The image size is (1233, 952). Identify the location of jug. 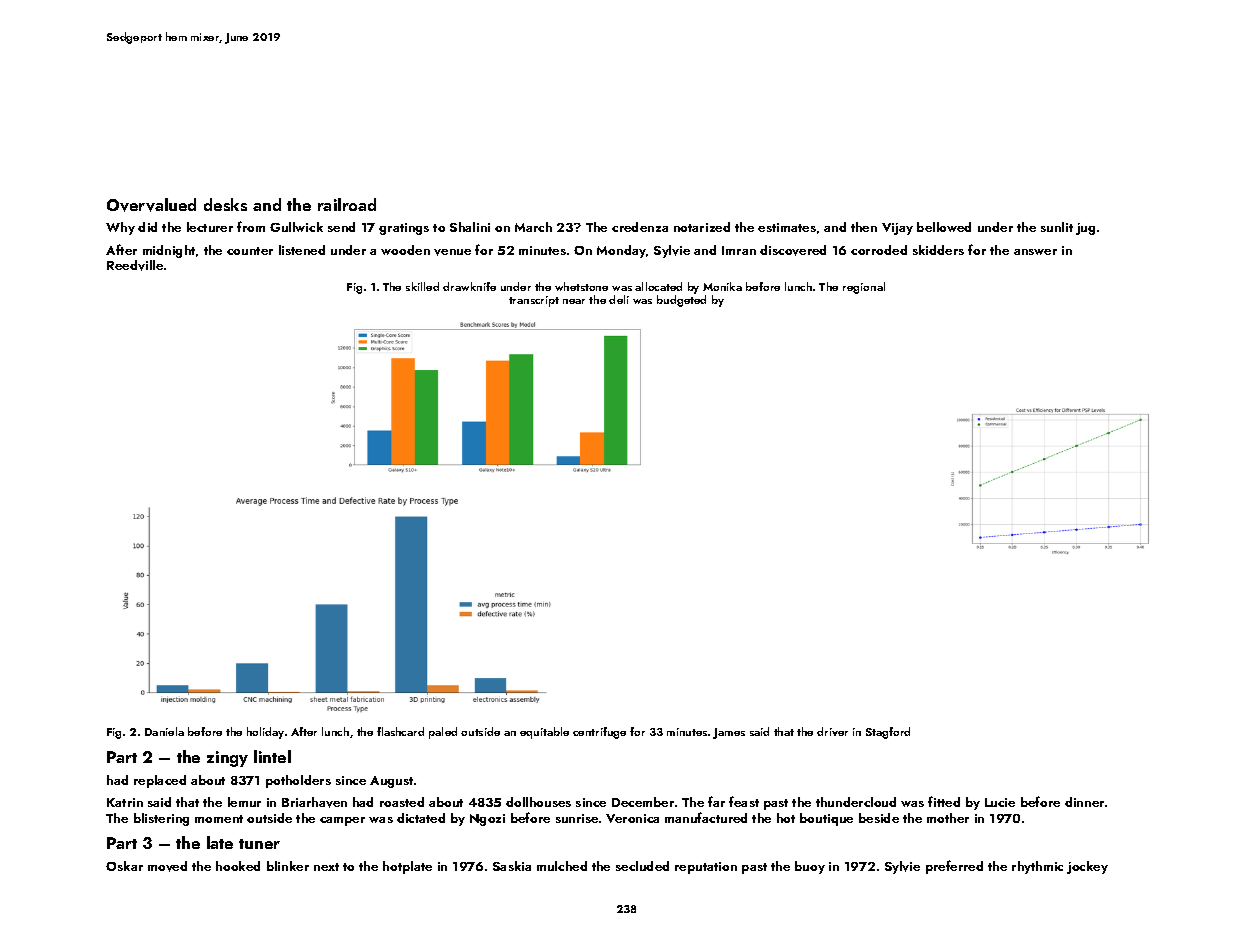
(1085, 229).
